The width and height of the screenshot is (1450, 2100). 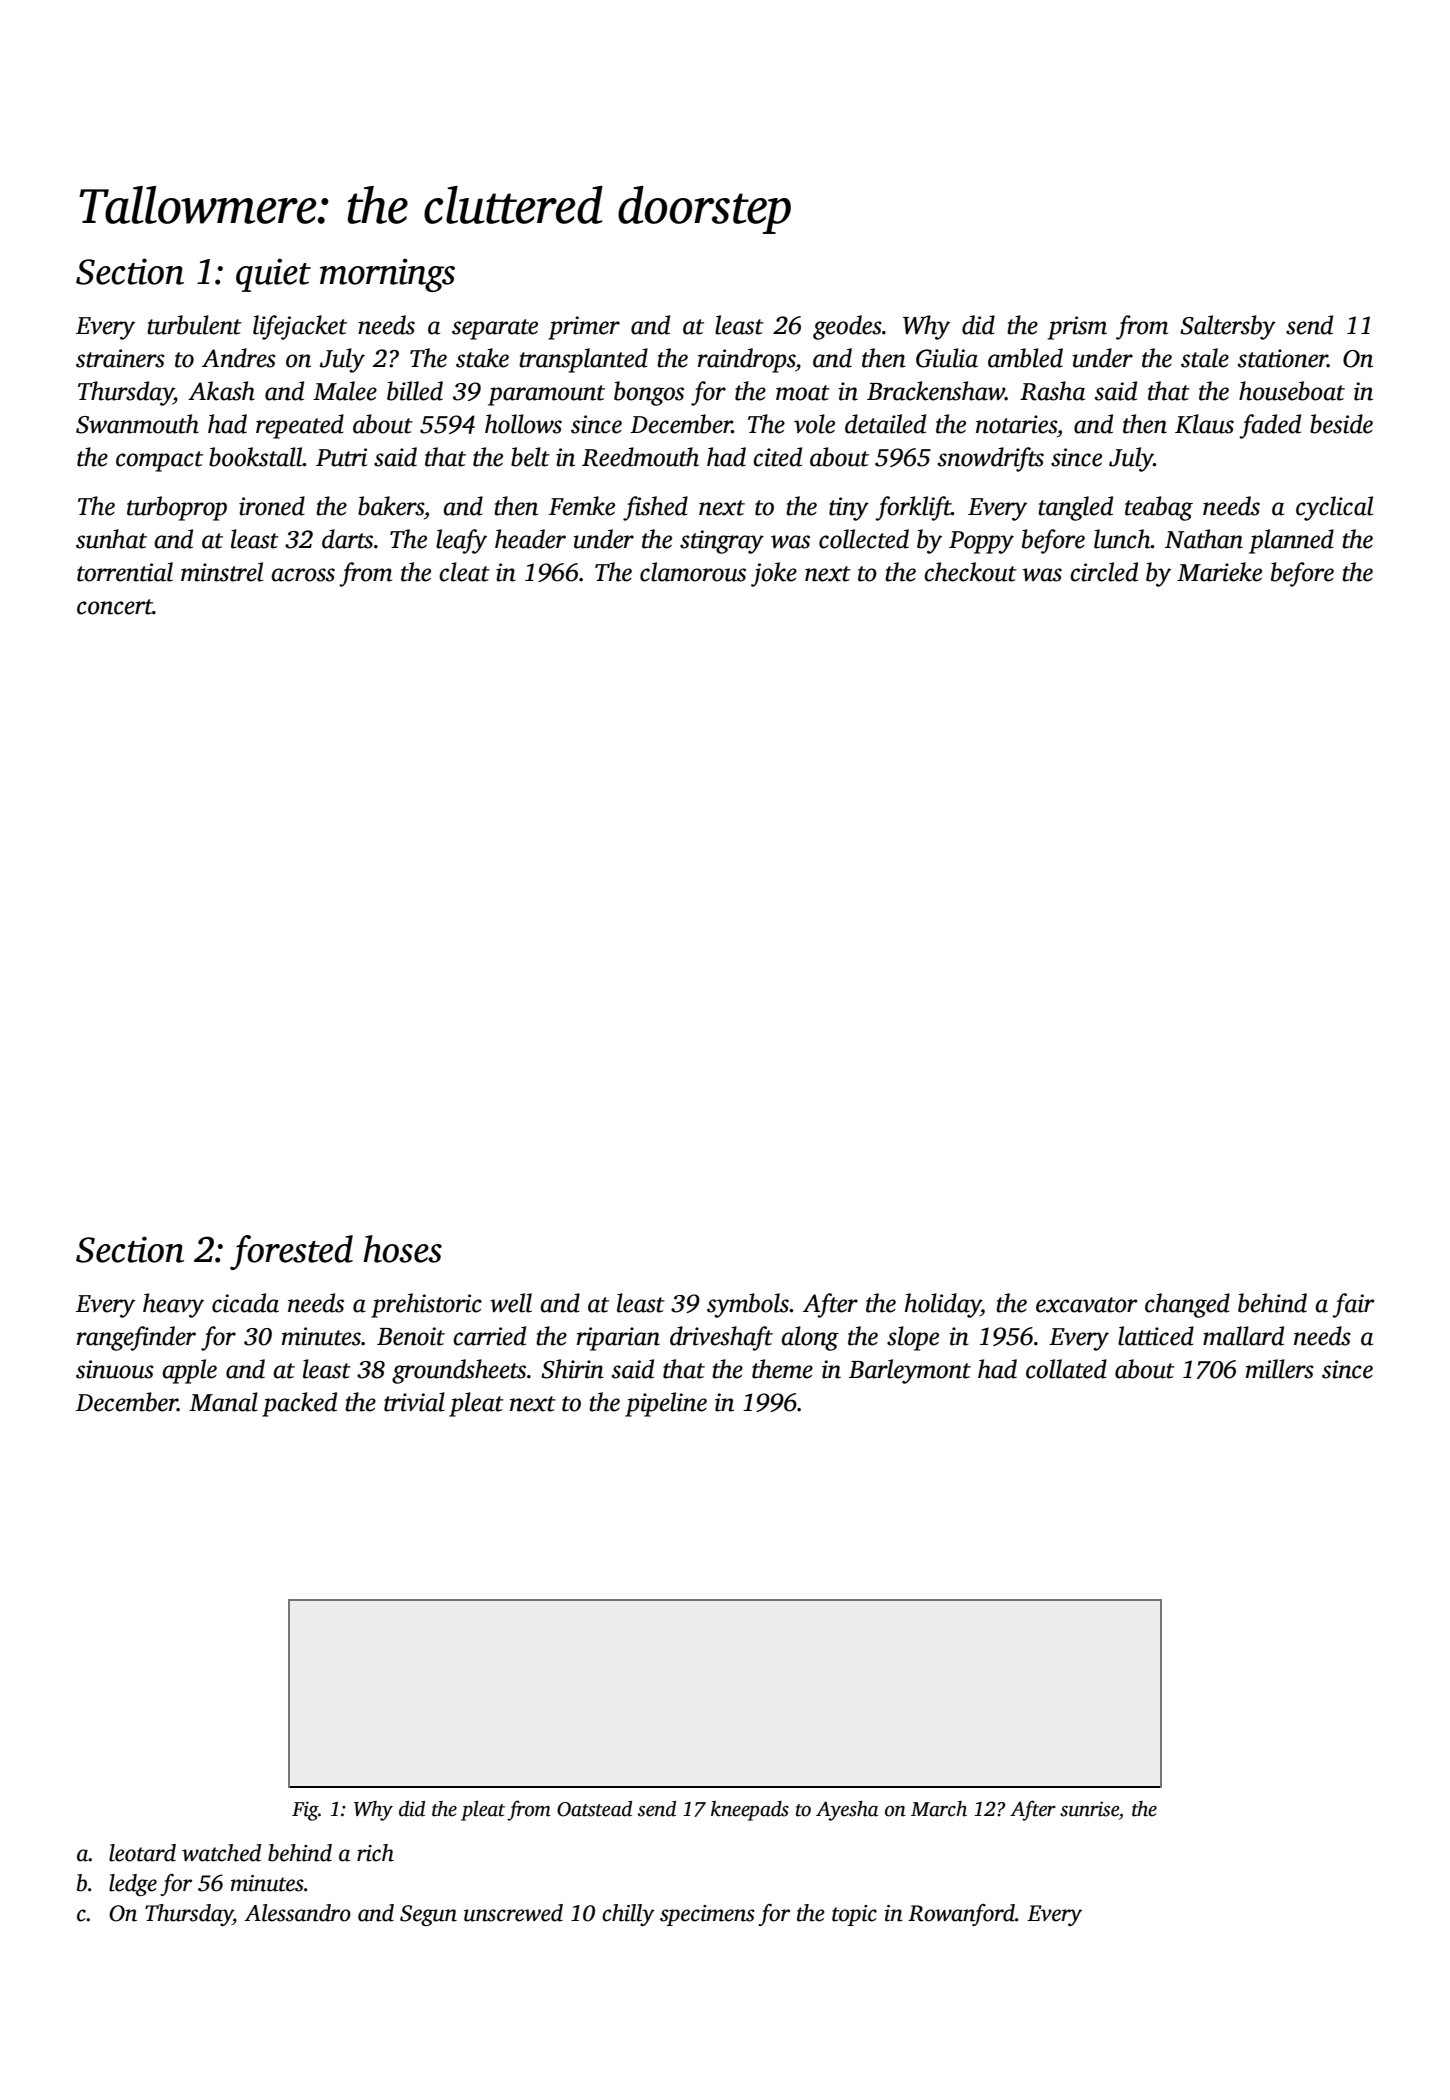 I want to click on fair, so click(x=1353, y=1305).
